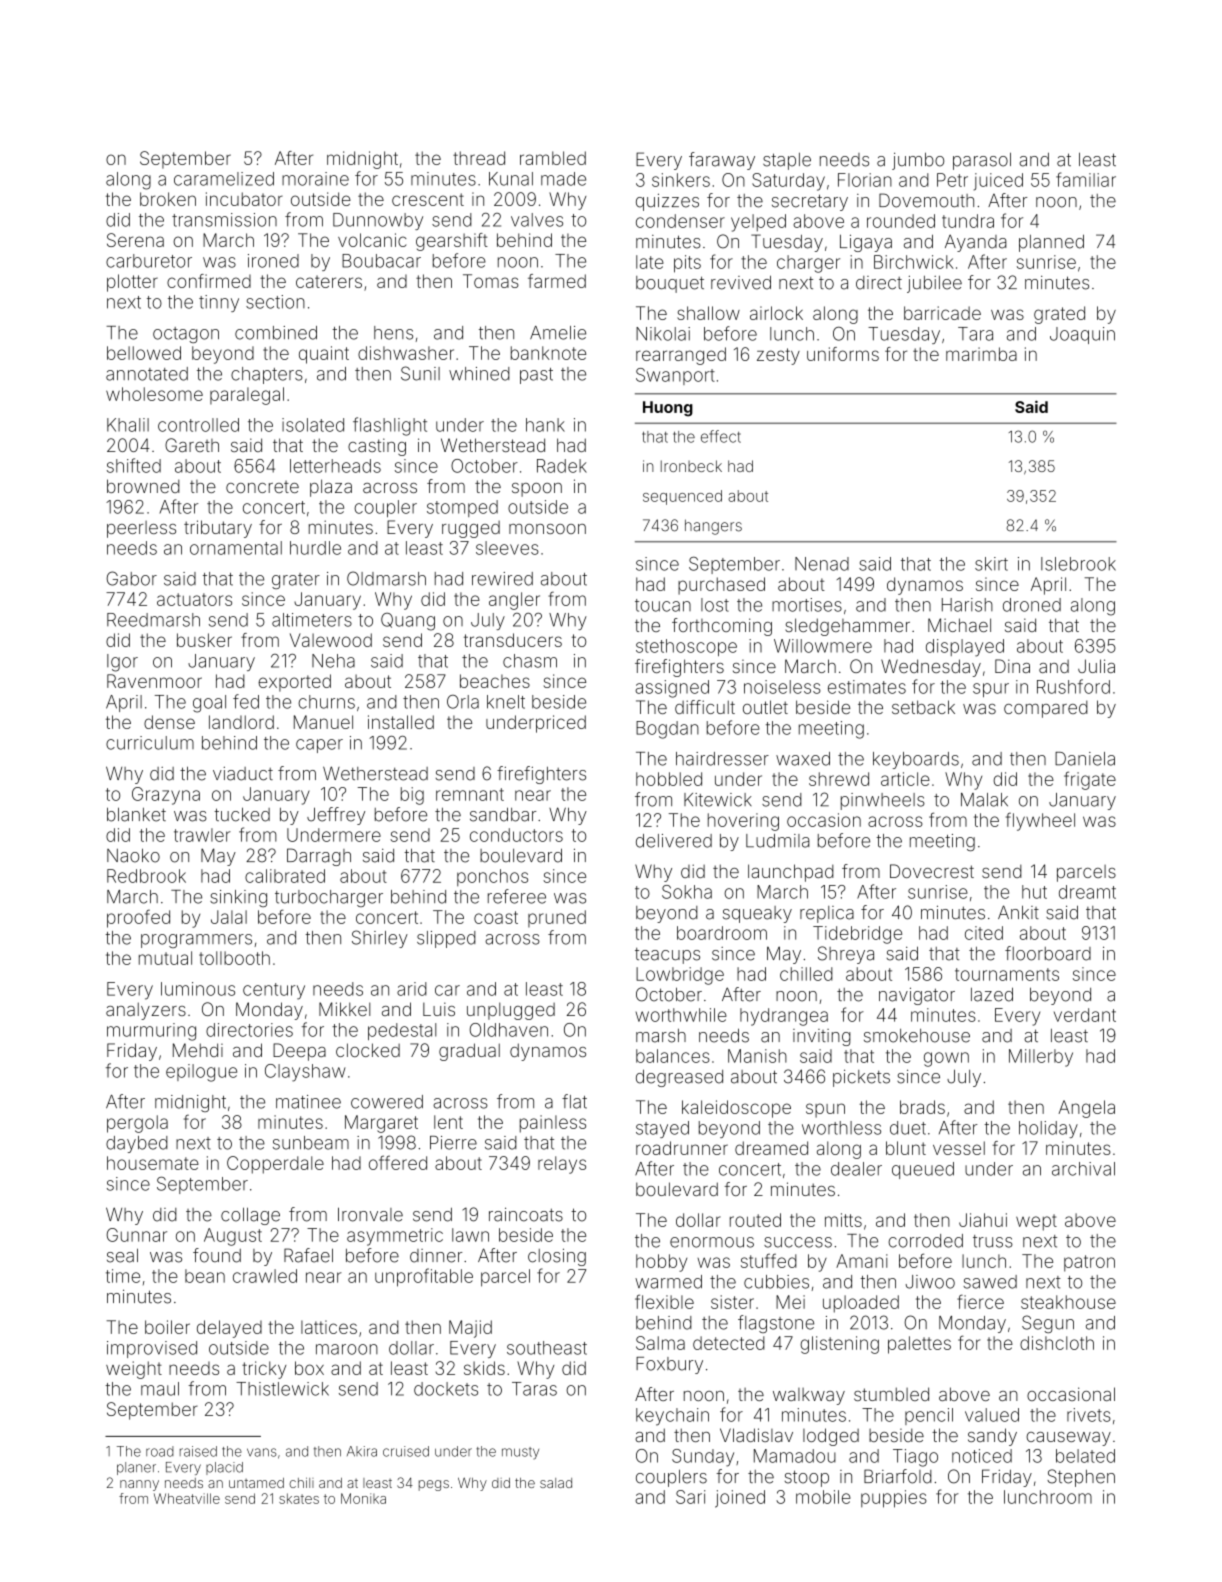 The image size is (1222, 1582). Describe the element at coordinates (843, 354) in the document. I see `uniforms` at that location.
